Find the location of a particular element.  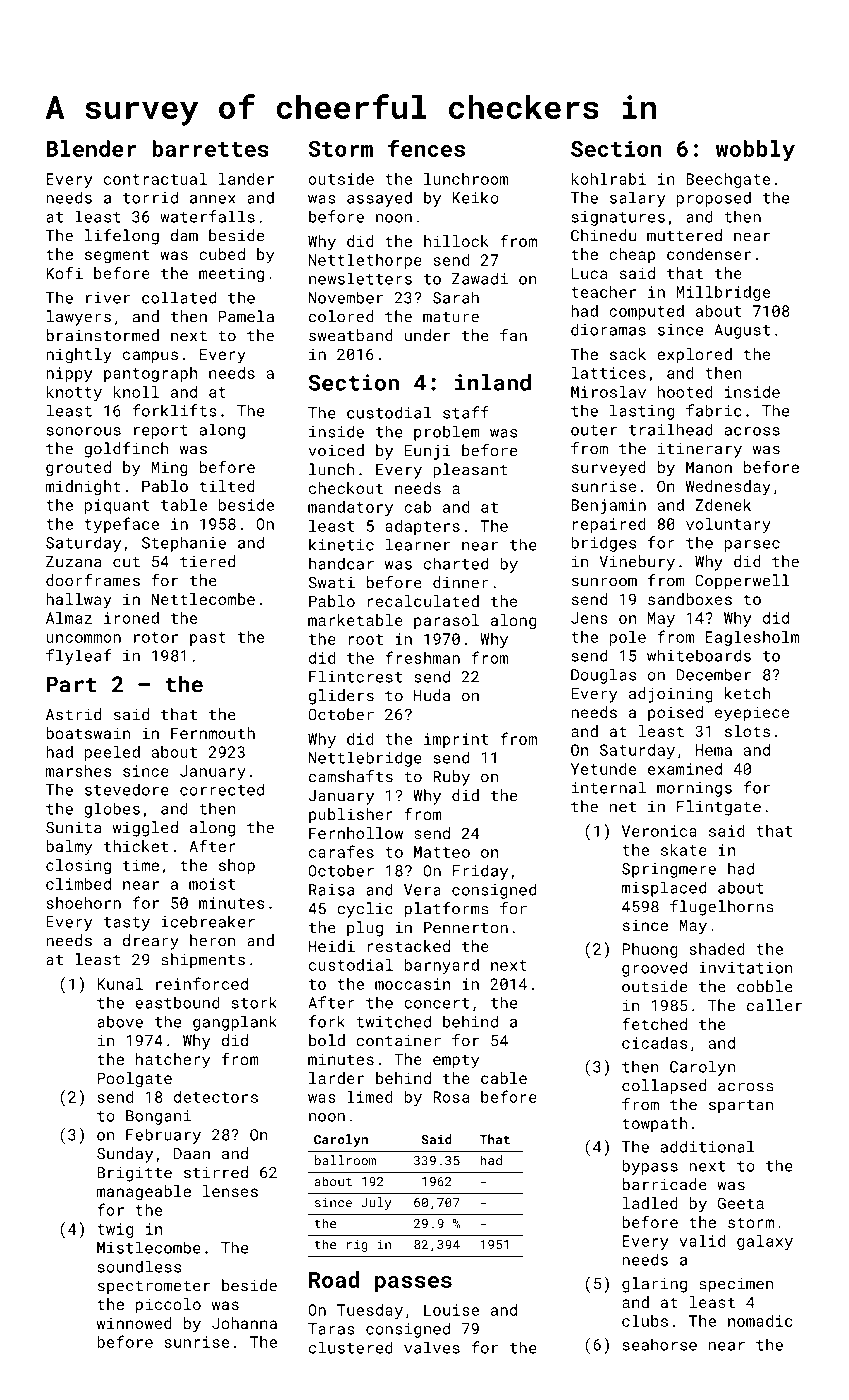

collapsed is located at coordinates (664, 1087).
